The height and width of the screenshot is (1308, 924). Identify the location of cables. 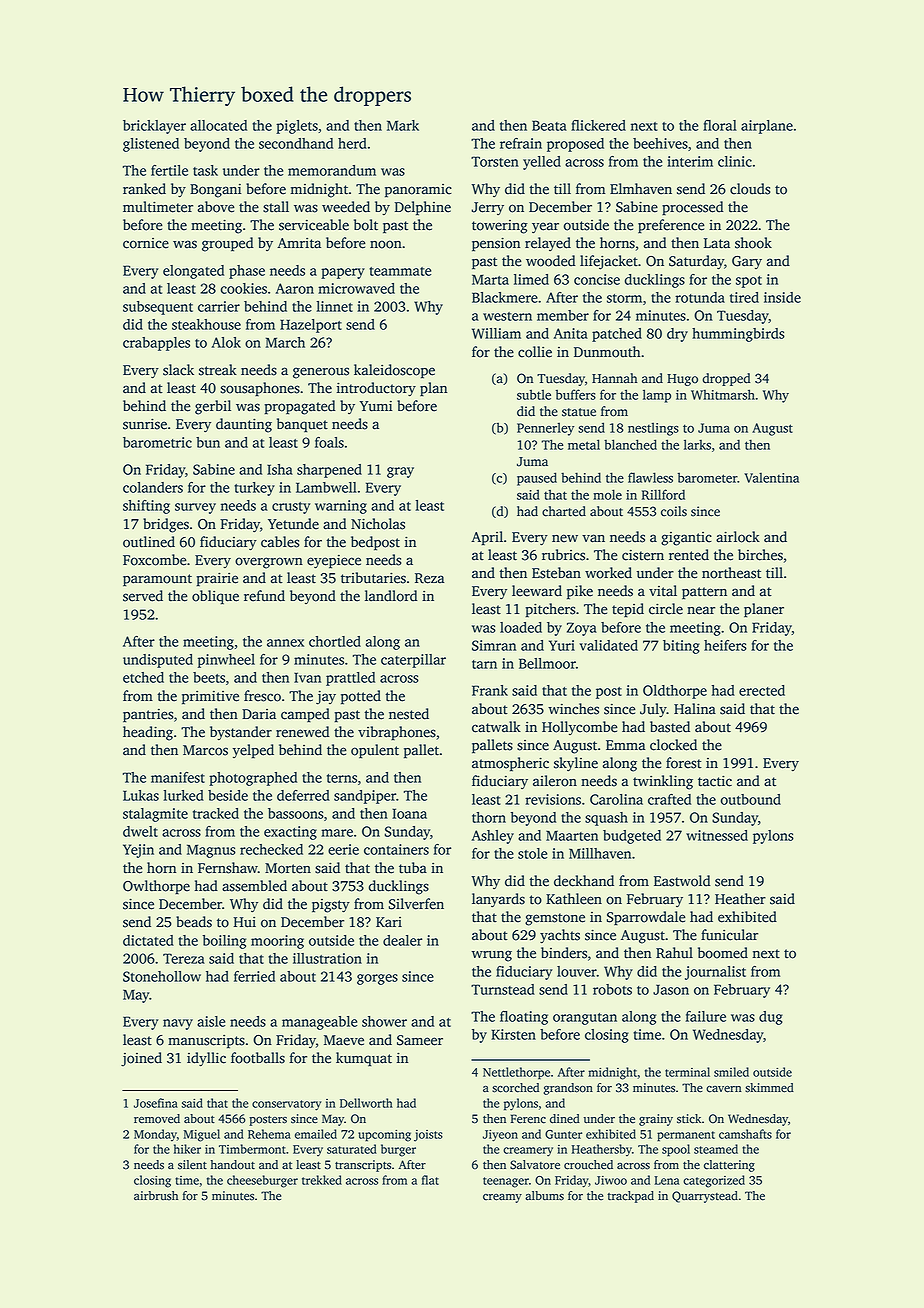
(280, 542).
